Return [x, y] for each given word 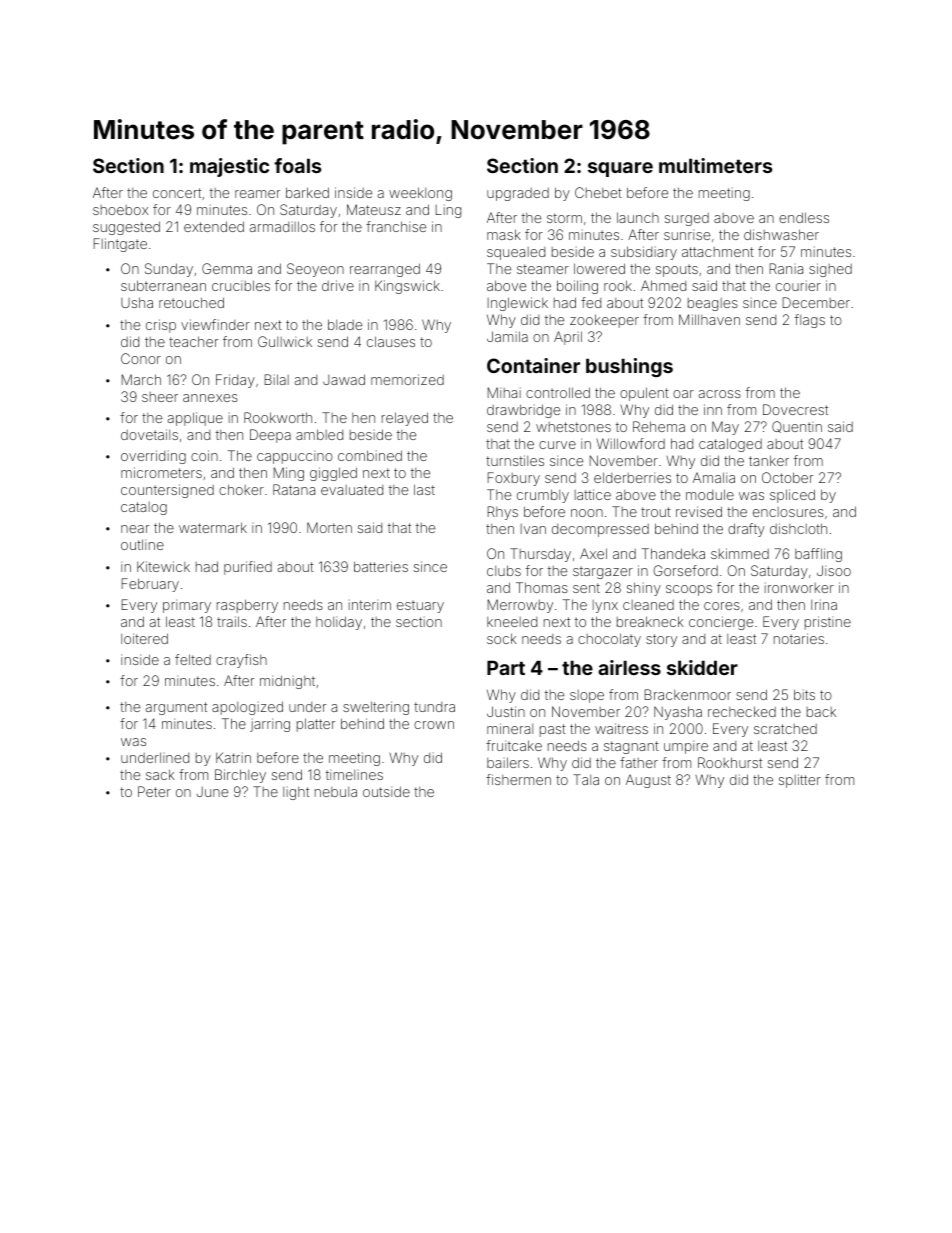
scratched [785, 729]
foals [297, 165]
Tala [586, 779]
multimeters [715, 165]
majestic [229, 167]
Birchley [240, 776]
